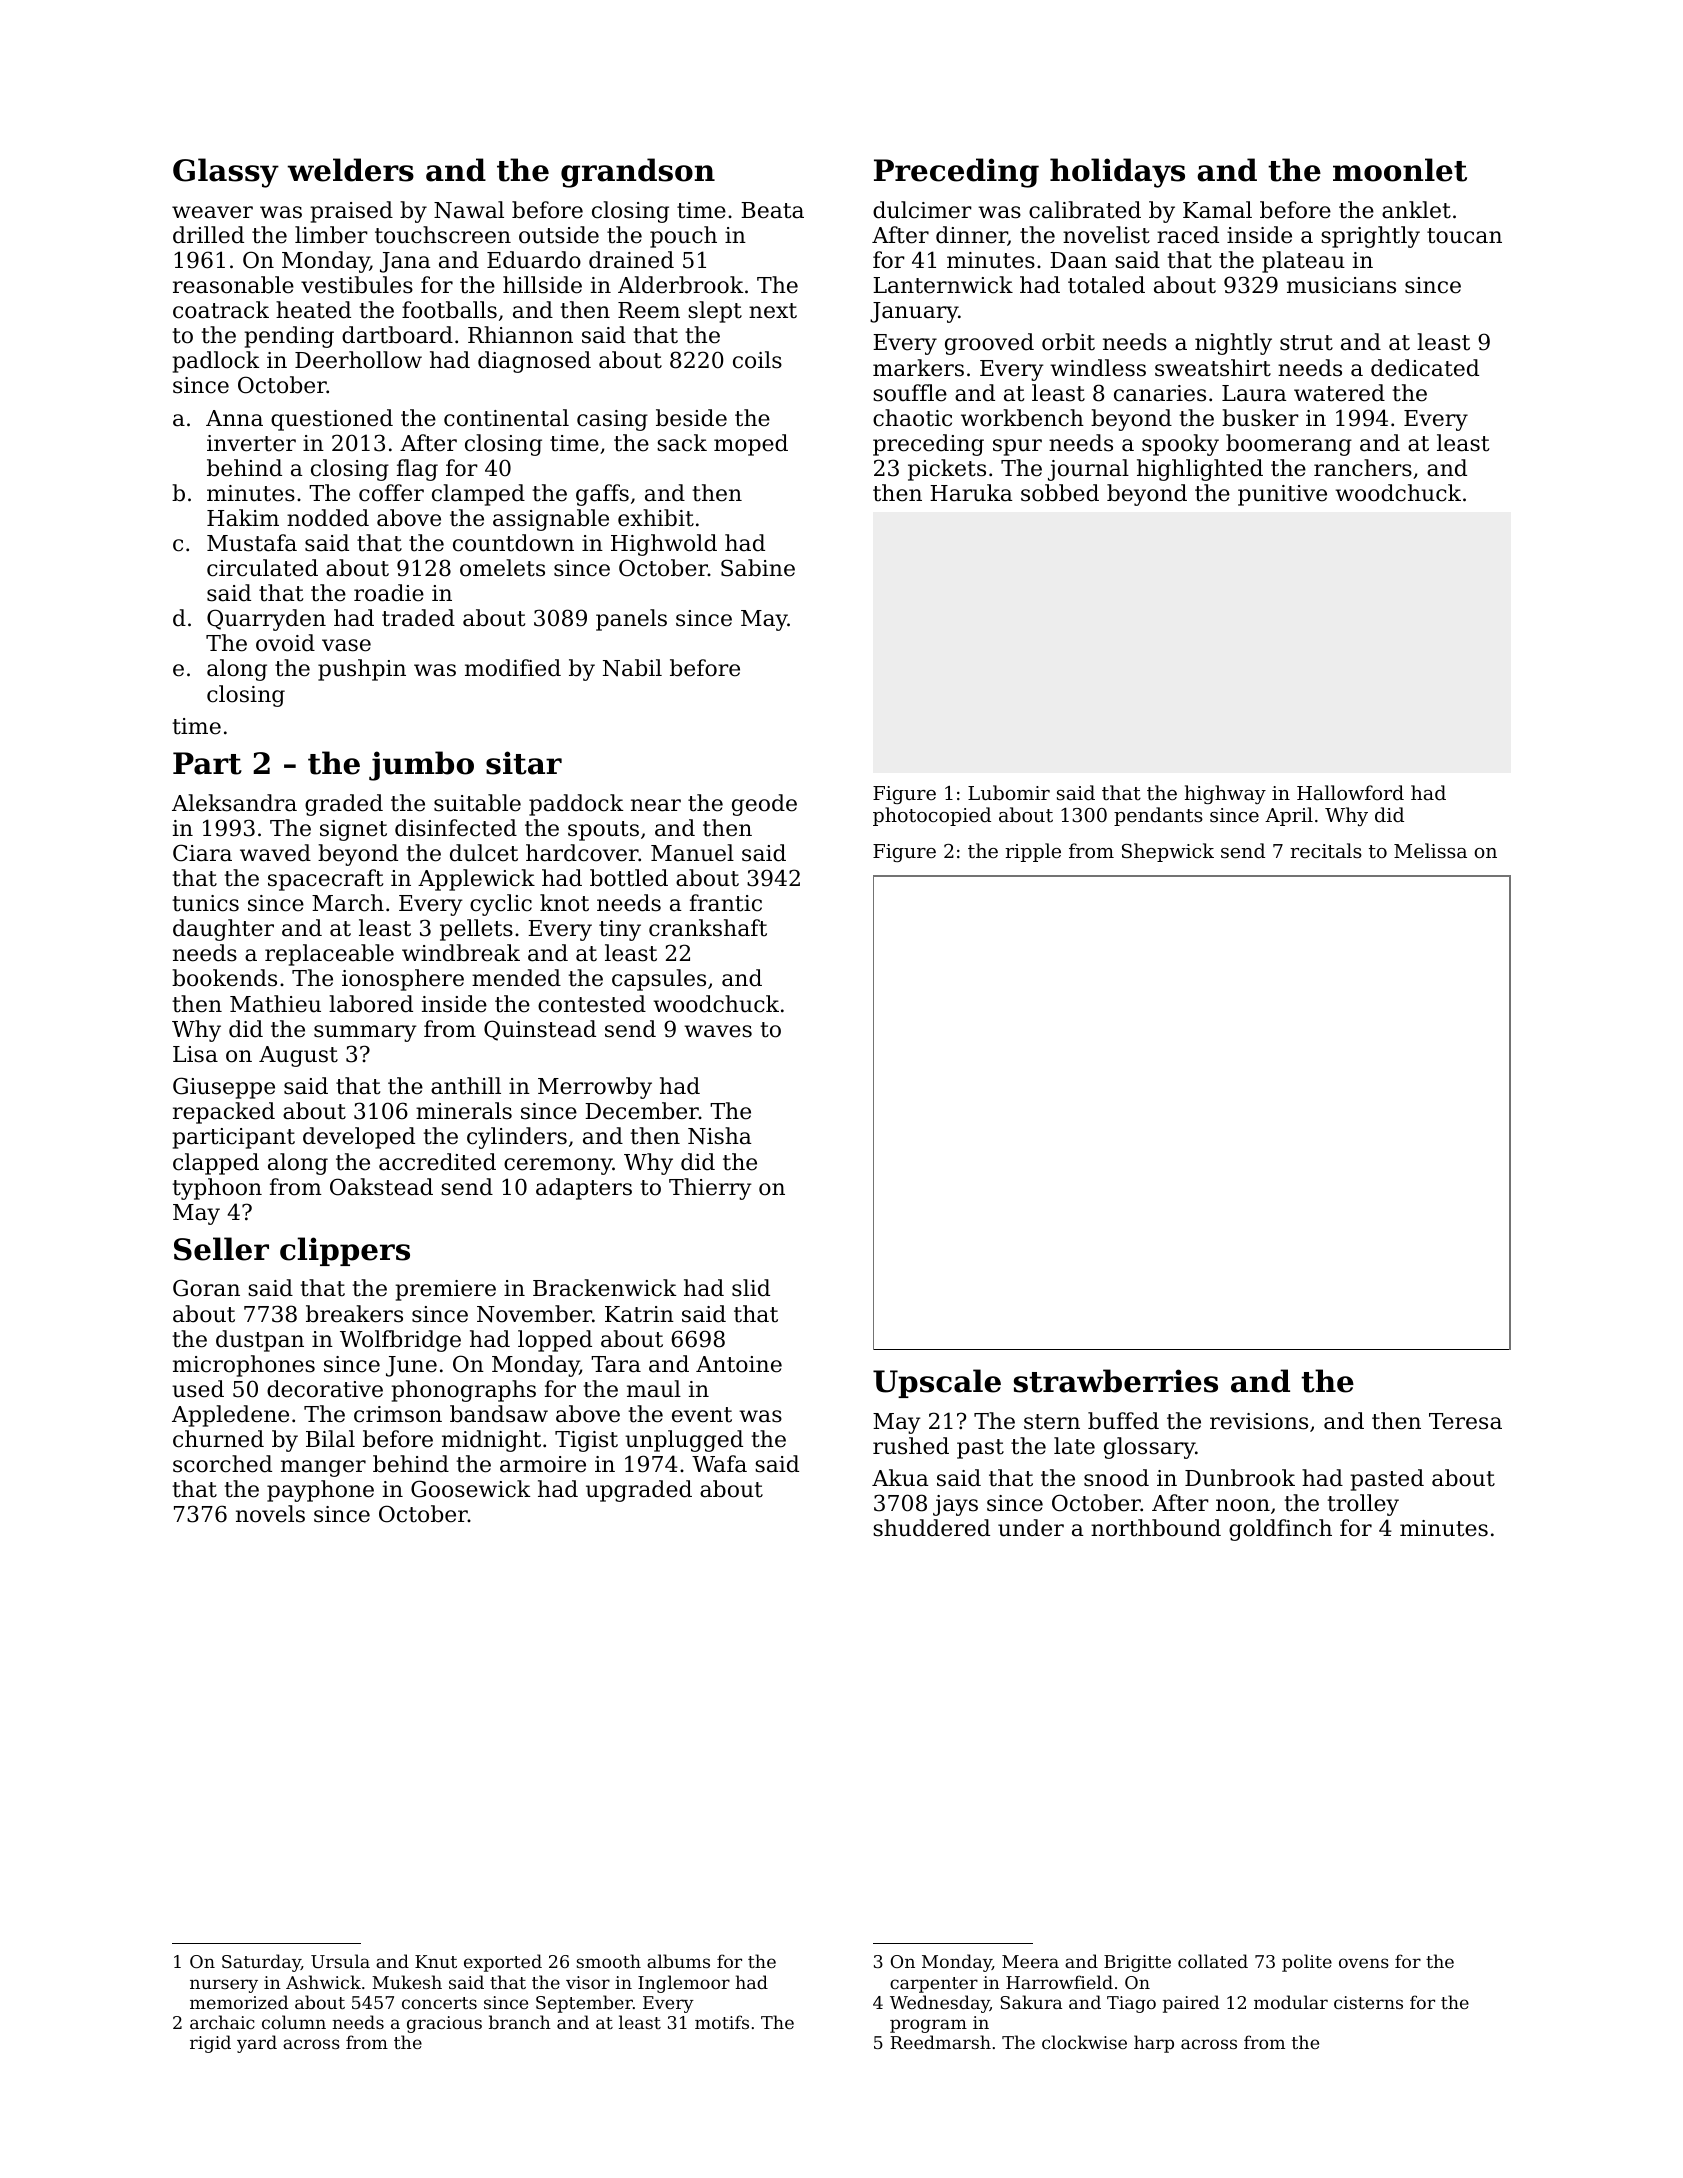 Image resolution: width=1683 pixels, height=2178 pixels. Describe the element at coordinates (270, 1514) in the image. I see `novels` at that location.
